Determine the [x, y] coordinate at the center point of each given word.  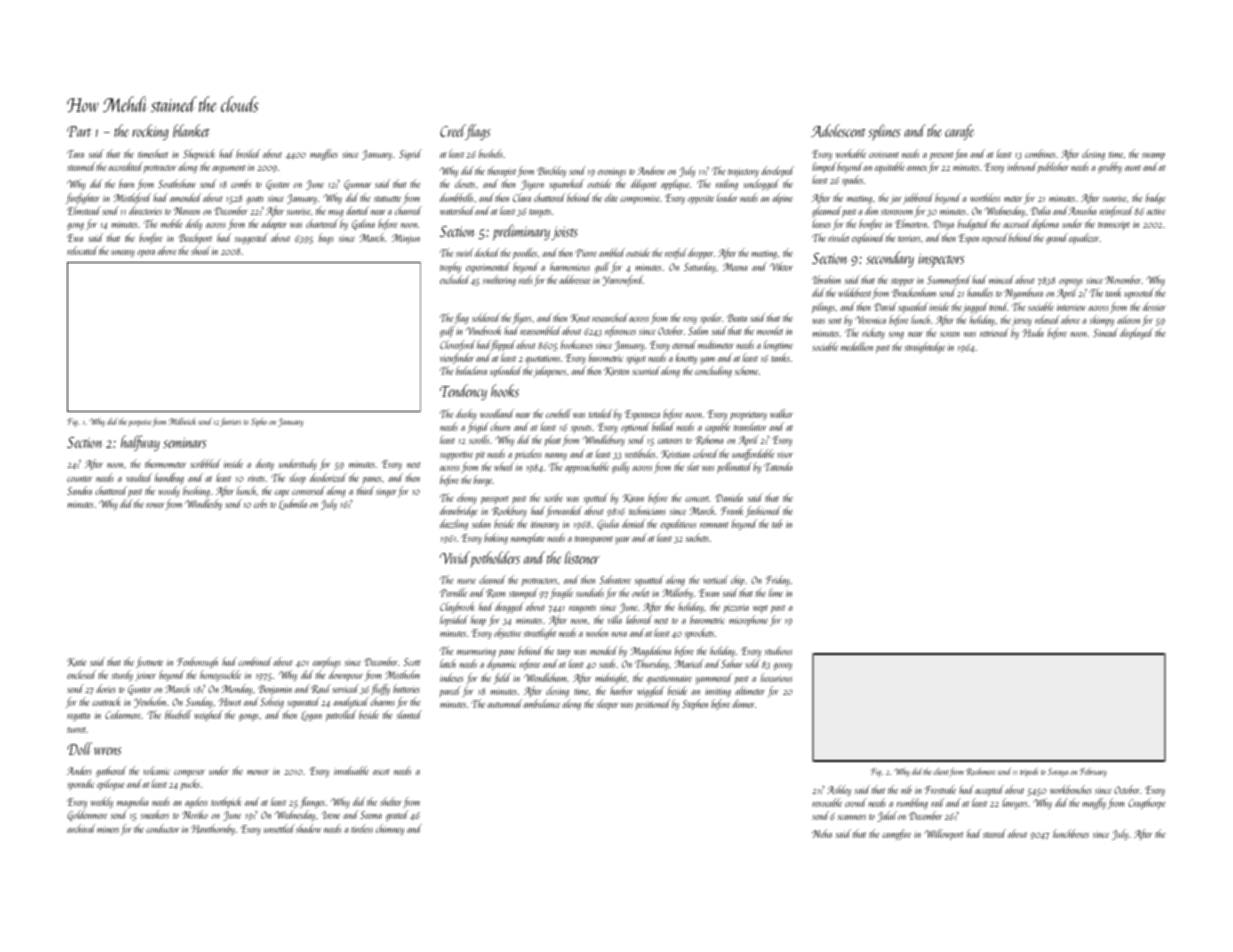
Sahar [732, 663]
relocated [82, 250]
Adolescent [838, 130]
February [1093, 772]
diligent [643, 184]
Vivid [455, 557]
